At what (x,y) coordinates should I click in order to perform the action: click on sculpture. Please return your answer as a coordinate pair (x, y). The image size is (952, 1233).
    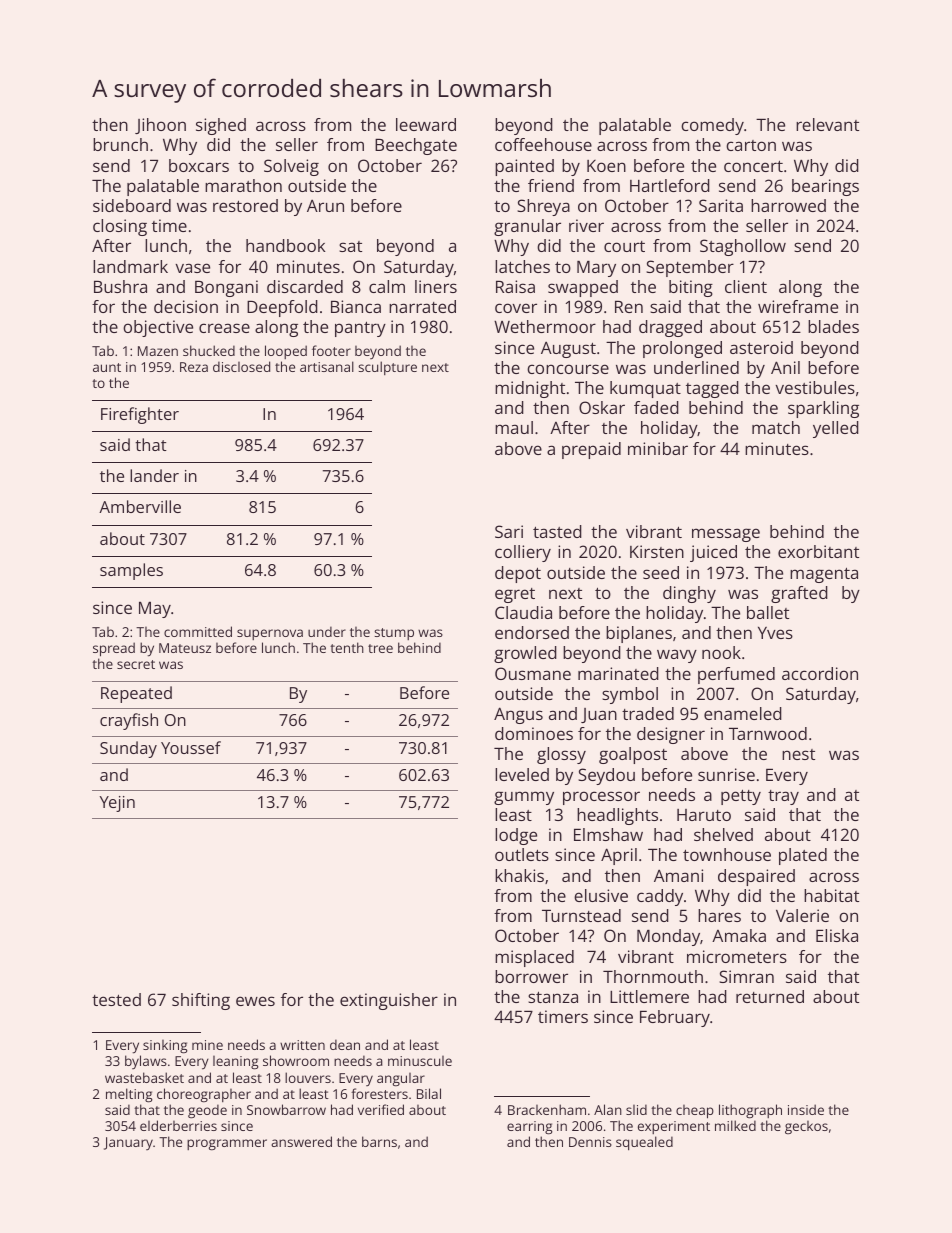
    Looking at the image, I should click on (387, 368).
